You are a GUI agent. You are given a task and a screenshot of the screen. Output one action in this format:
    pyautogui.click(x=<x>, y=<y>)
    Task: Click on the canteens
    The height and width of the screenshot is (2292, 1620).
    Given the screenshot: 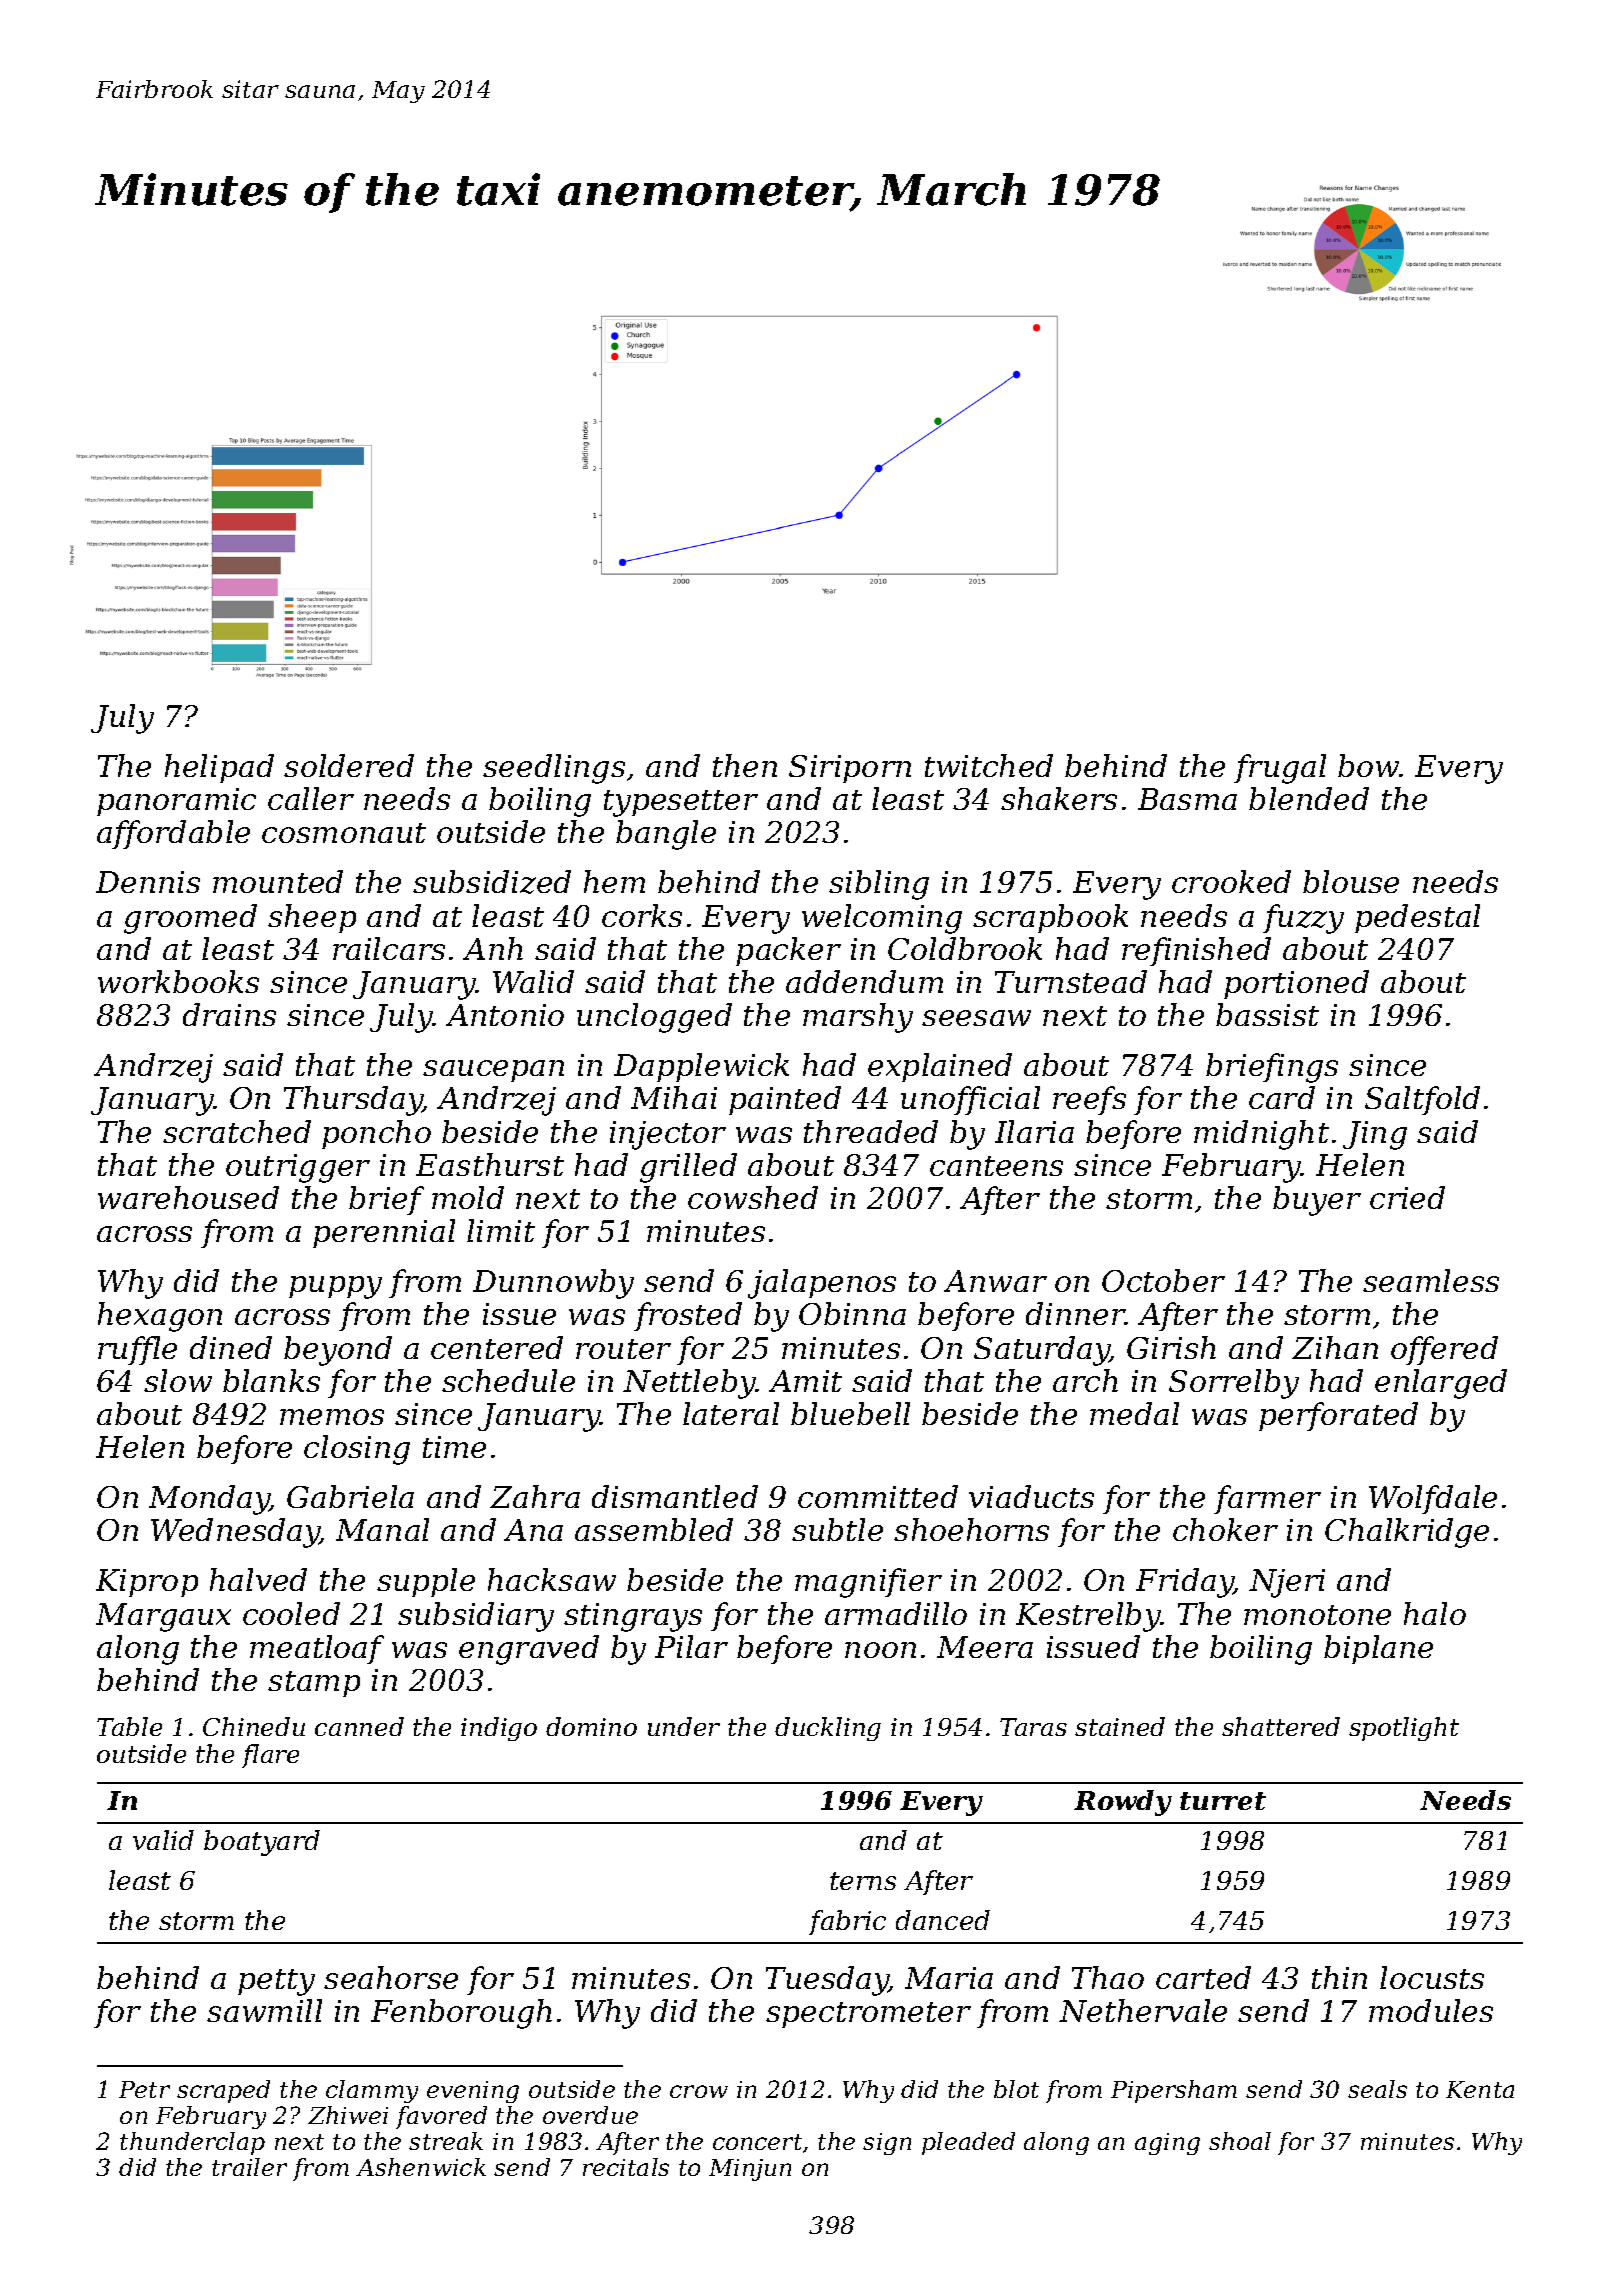 What is the action you would take?
    pyautogui.click(x=996, y=1166)
